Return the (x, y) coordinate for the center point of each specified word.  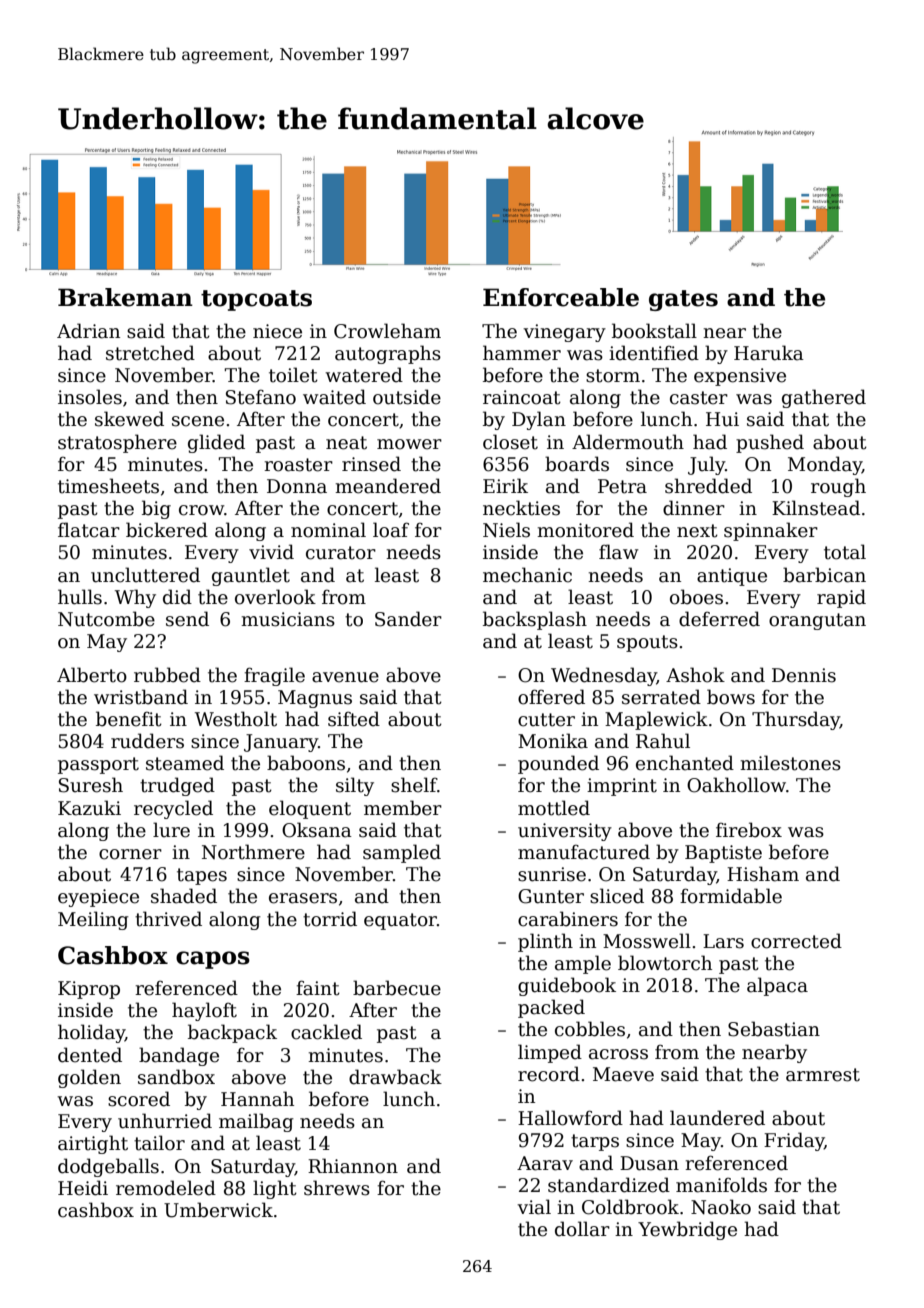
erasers (303, 898)
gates (683, 300)
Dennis (804, 675)
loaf (391, 530)
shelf (414, 785)
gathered (824, 398)
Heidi (83, 1188)
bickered (167, 530)
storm (613, 376)
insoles (90, 397)
